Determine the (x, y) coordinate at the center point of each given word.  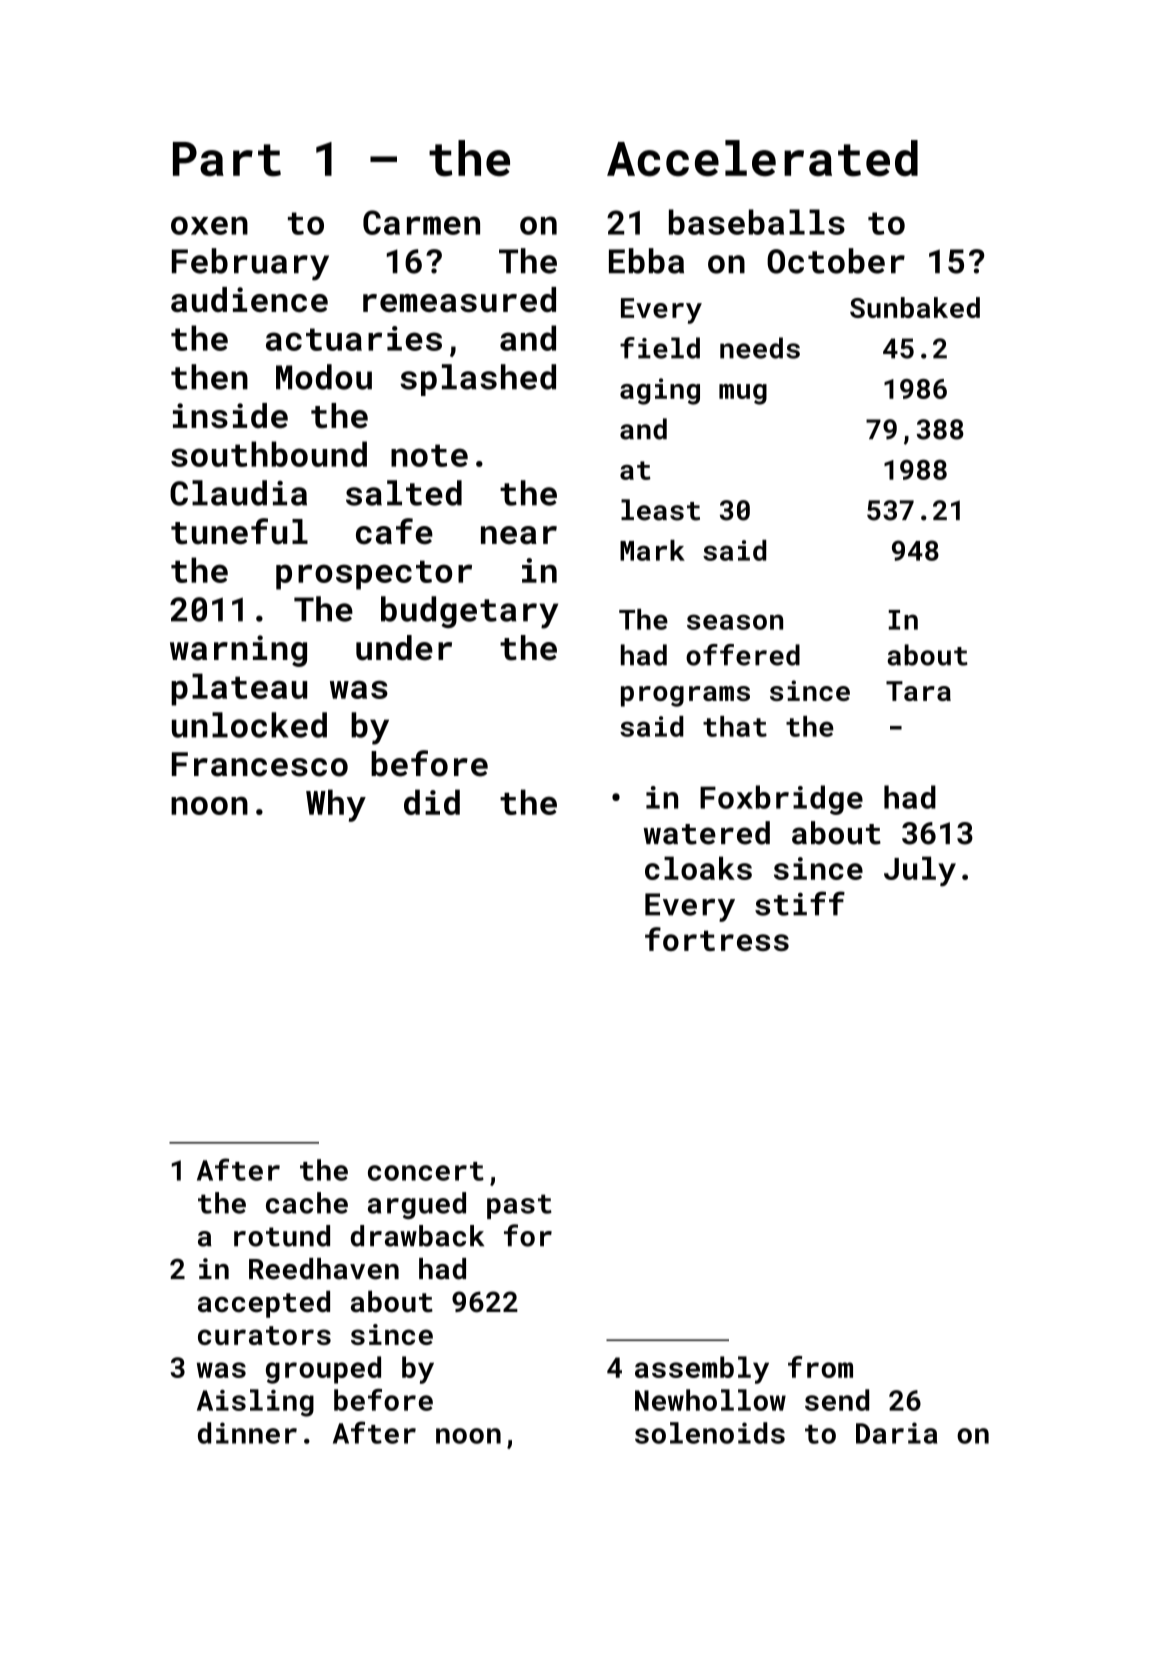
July (920, 871)
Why (336, 805)
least (660, 510)
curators (264, 1335)
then (209, 377)
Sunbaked (915, 307)
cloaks (698, 868)
